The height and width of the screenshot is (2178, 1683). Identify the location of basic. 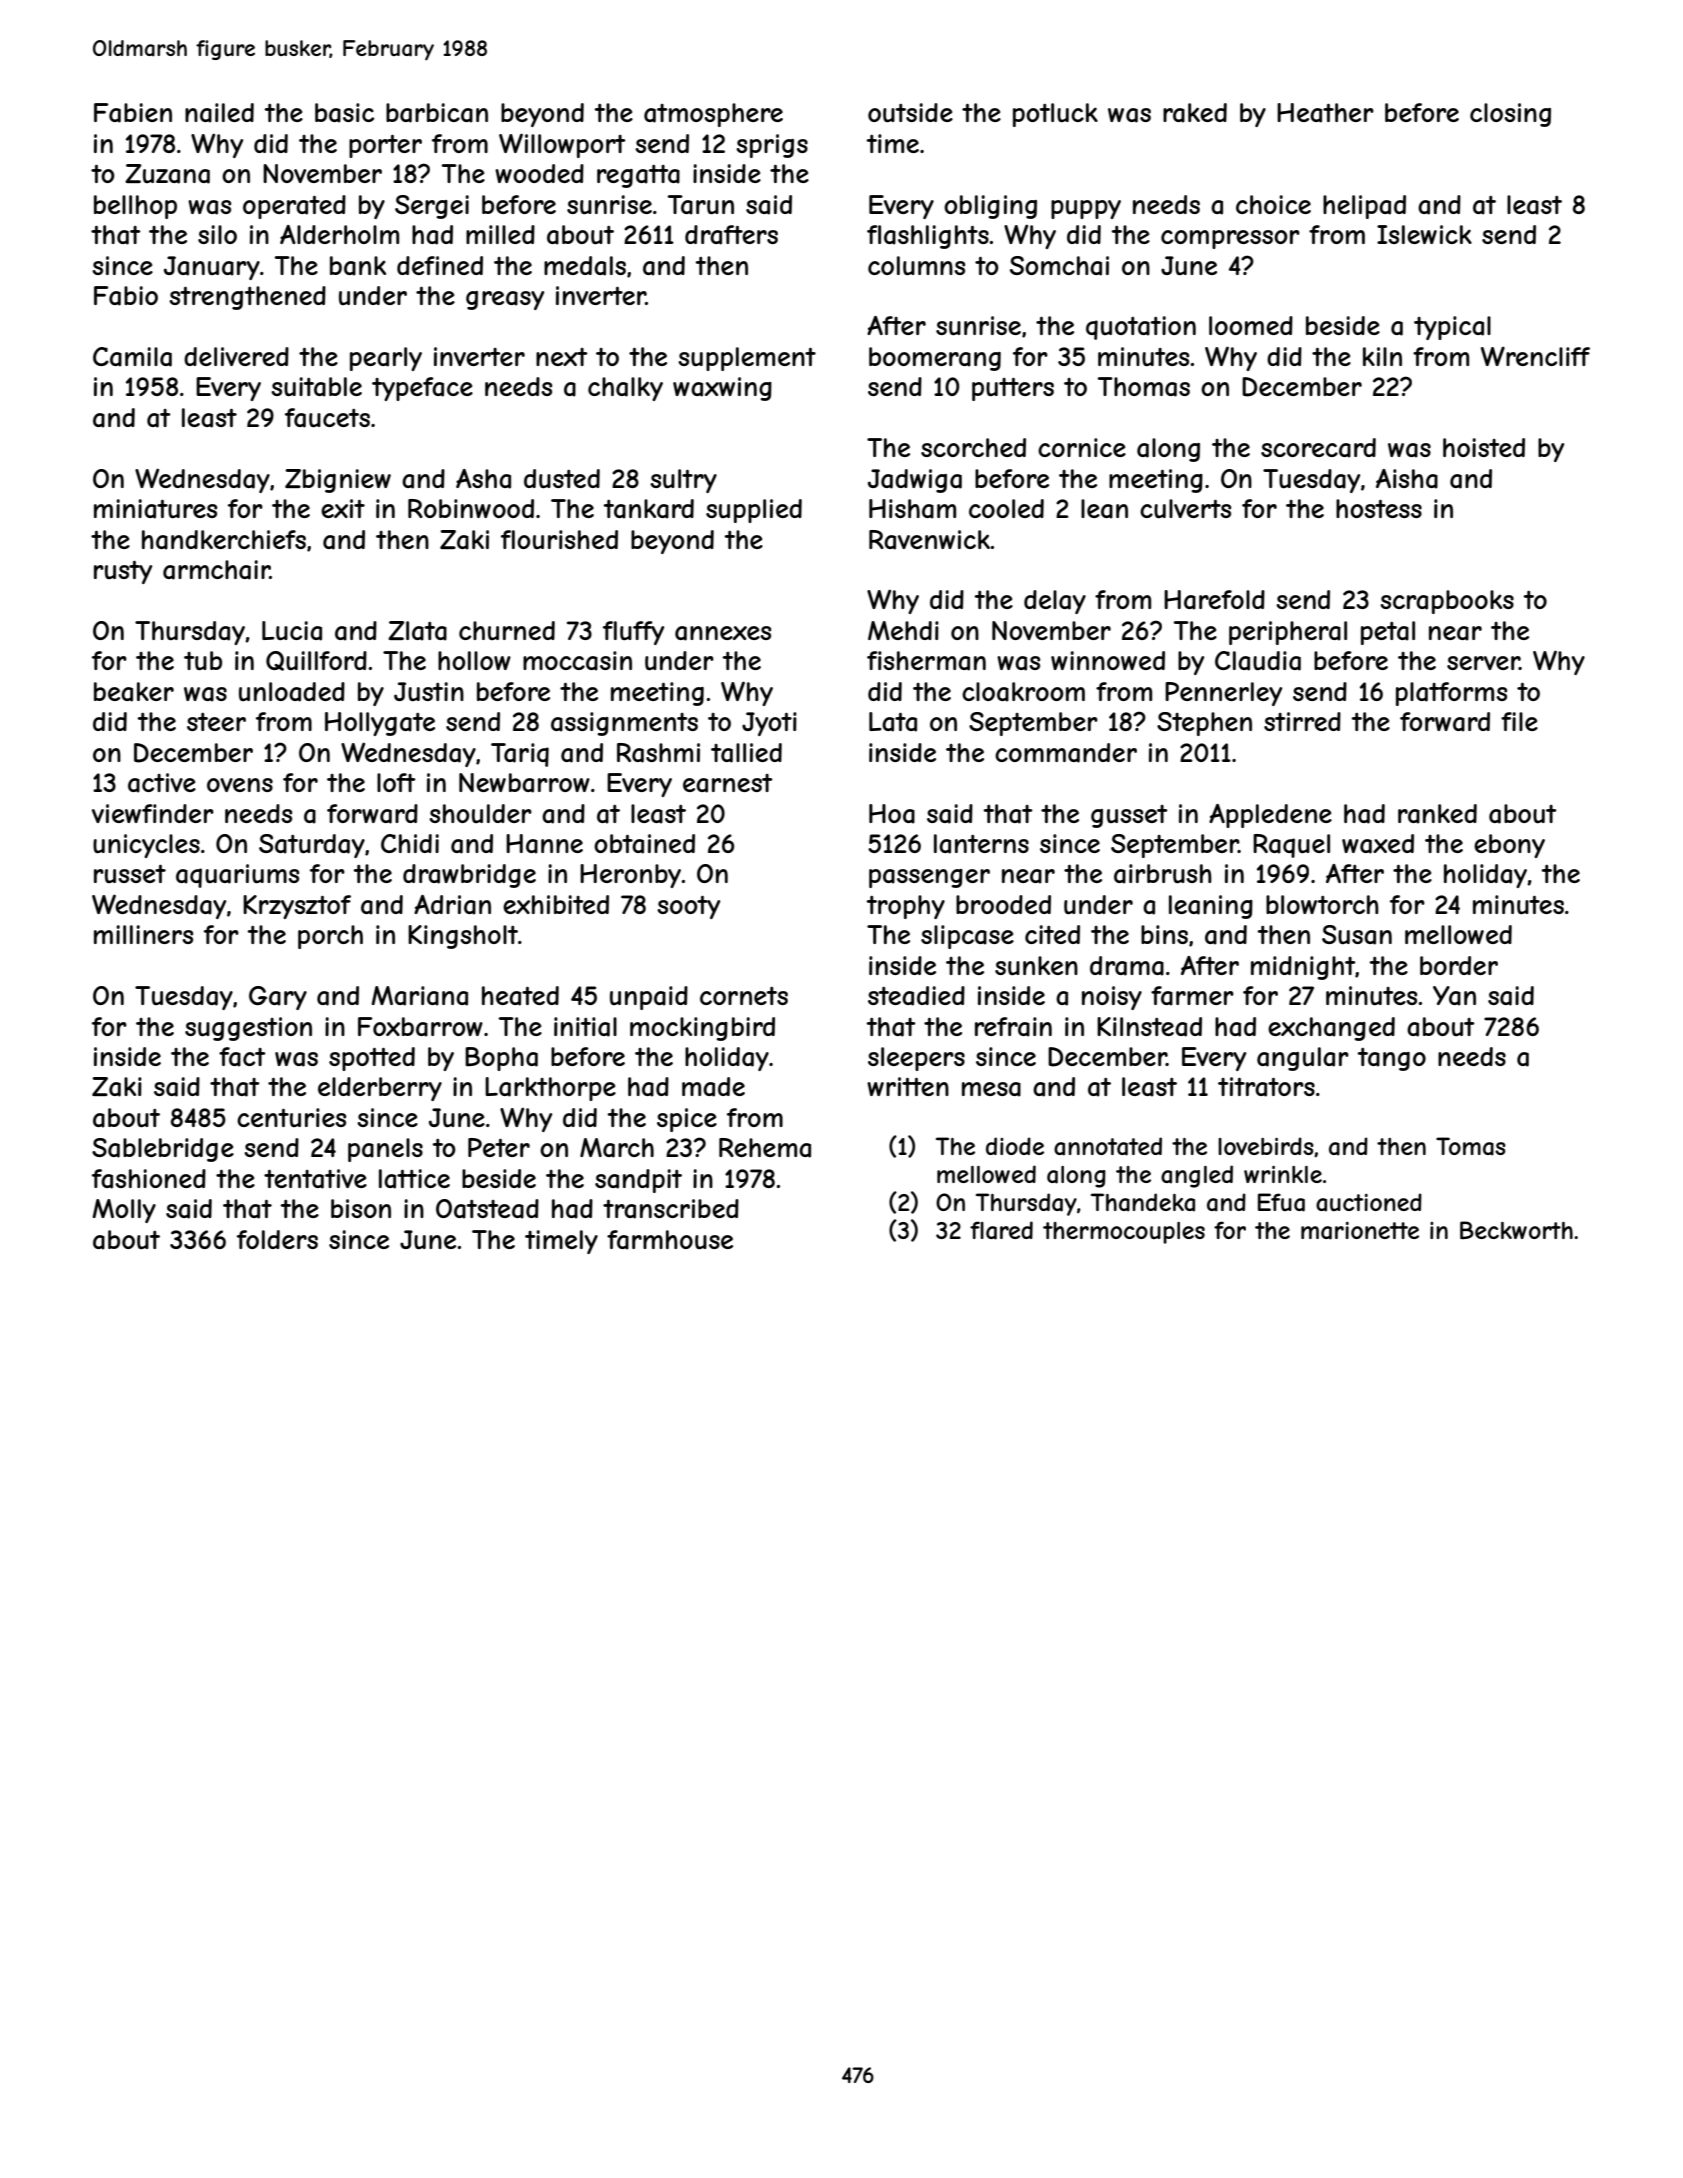
(344, 113).
